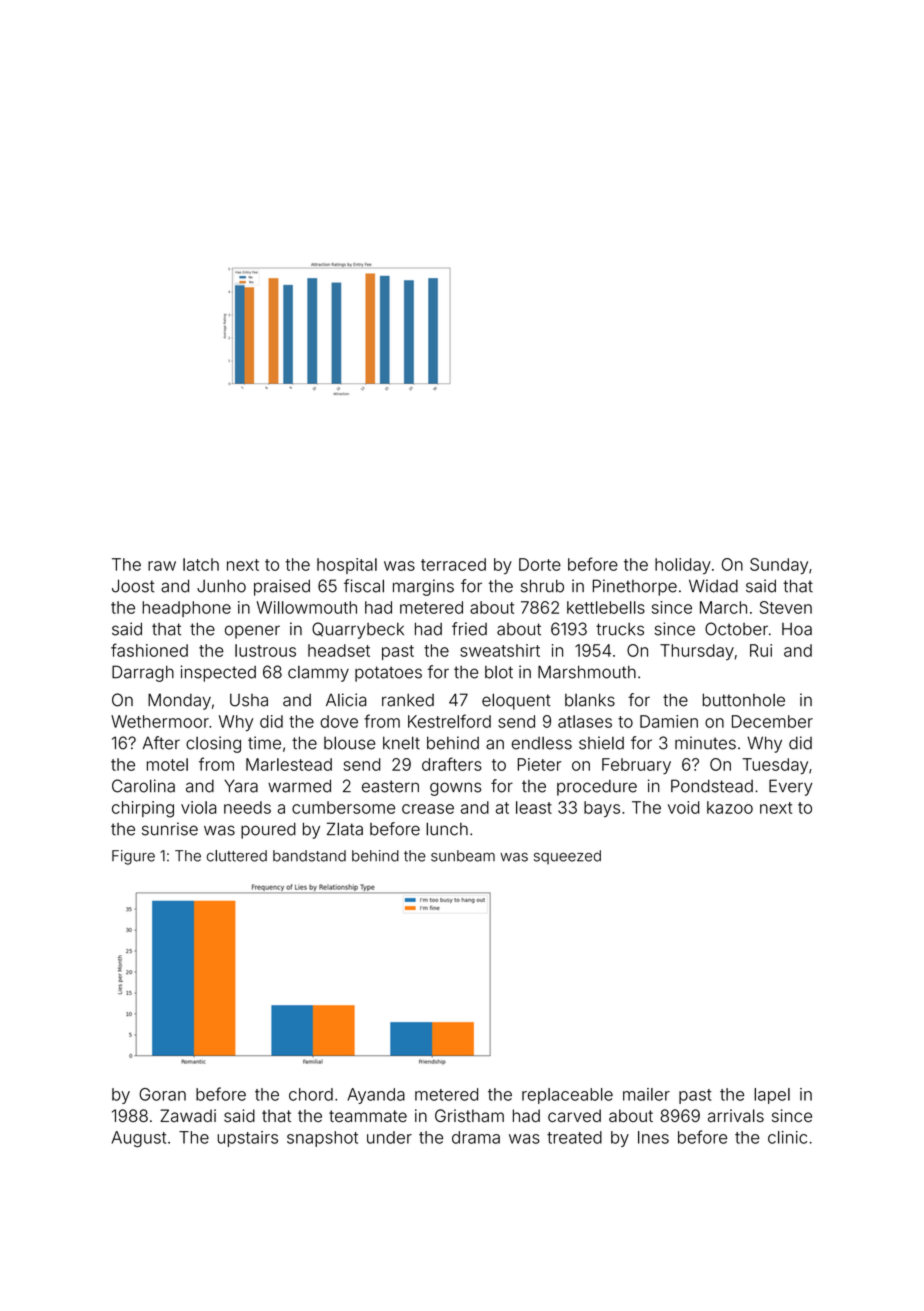 This image has height=1311, width=924. Describe the element at coordinates (567, 857) in the image. I see `squeezed` at that location.
